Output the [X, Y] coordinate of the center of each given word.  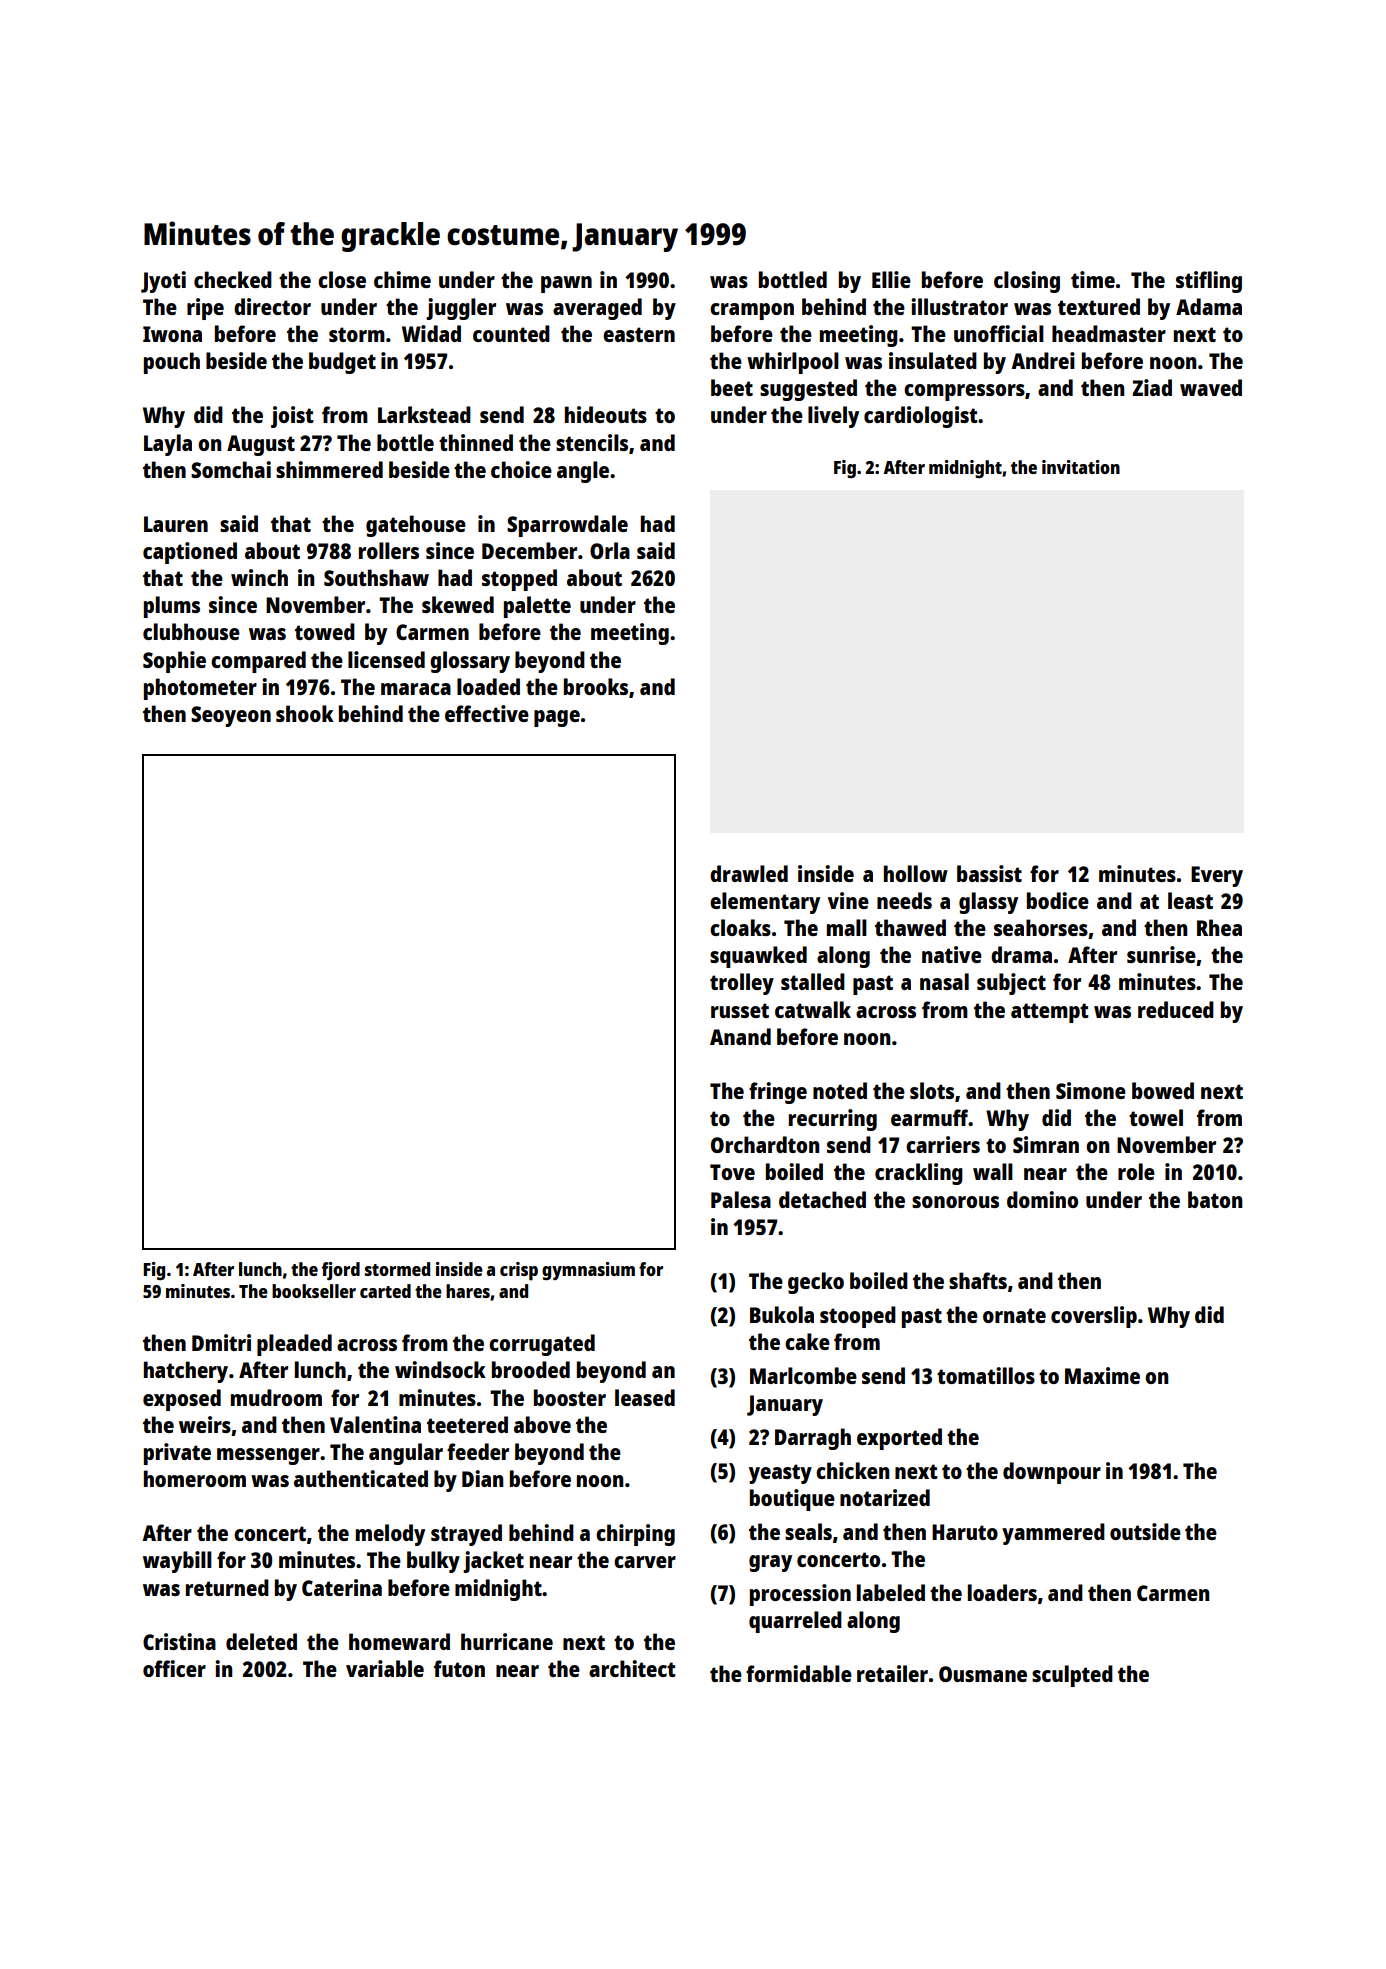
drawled [749, 873]
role [1136, 1171]
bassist [989, 873]
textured [1099, 306]
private [177, 1454]
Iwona [172, 334]
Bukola [782, 1314]
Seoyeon [231, 716]
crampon [752, 311]
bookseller [314, 1291]
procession [800, 1595]
